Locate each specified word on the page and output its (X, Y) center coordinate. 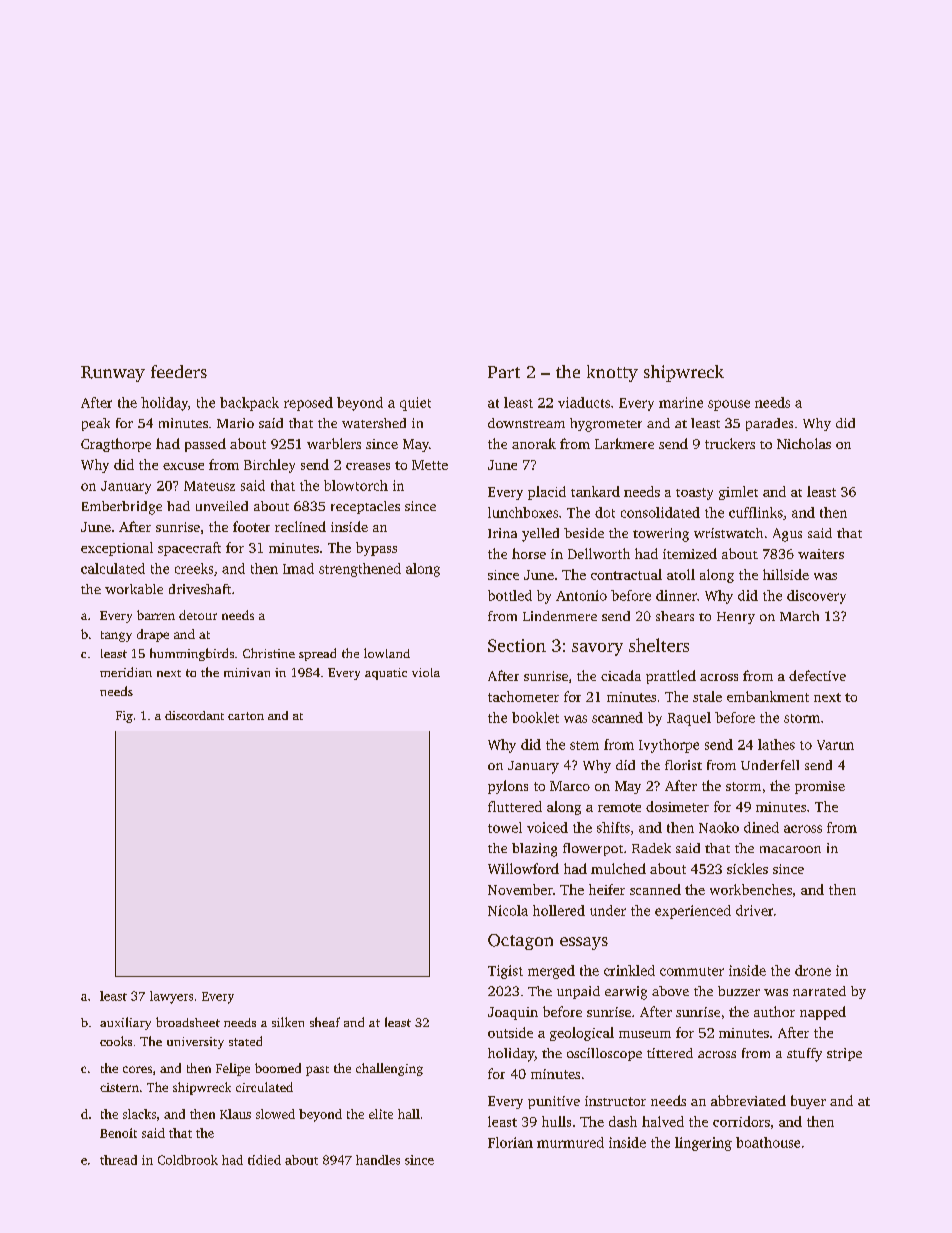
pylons (508, 787)
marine (681, 402)
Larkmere (624, 443)
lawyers (171, 997)
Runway (113, 374)
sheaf (325, 1022)
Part (504, 372)
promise (820, 787)
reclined (300, 526)
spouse (729, 405)
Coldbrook (188, 1160)
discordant (194, 715)
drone (813, 970)
